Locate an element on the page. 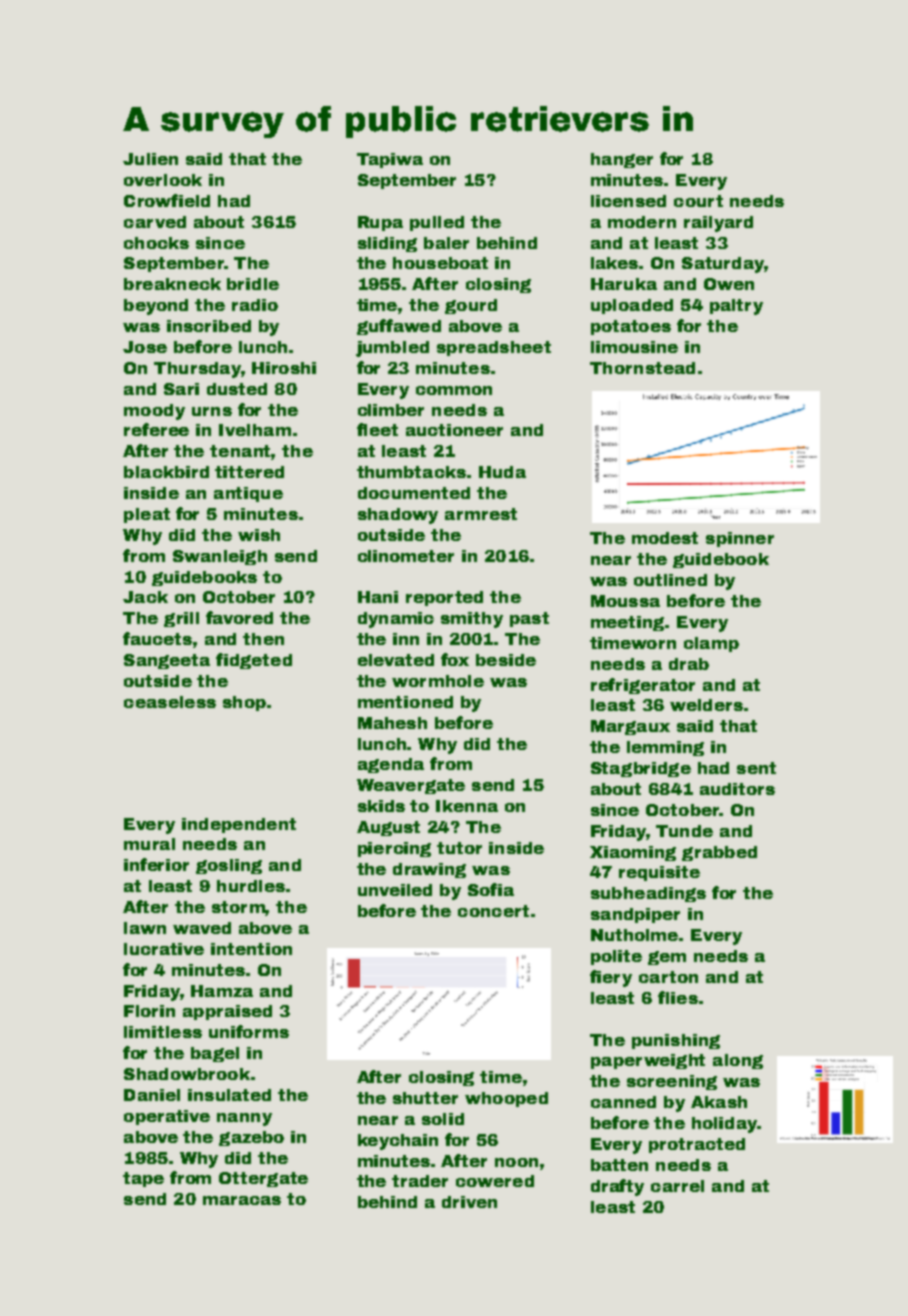 Image resolution: width=908 pixels, height=1316 pixels. baler is located at coordinates (446, 243).
